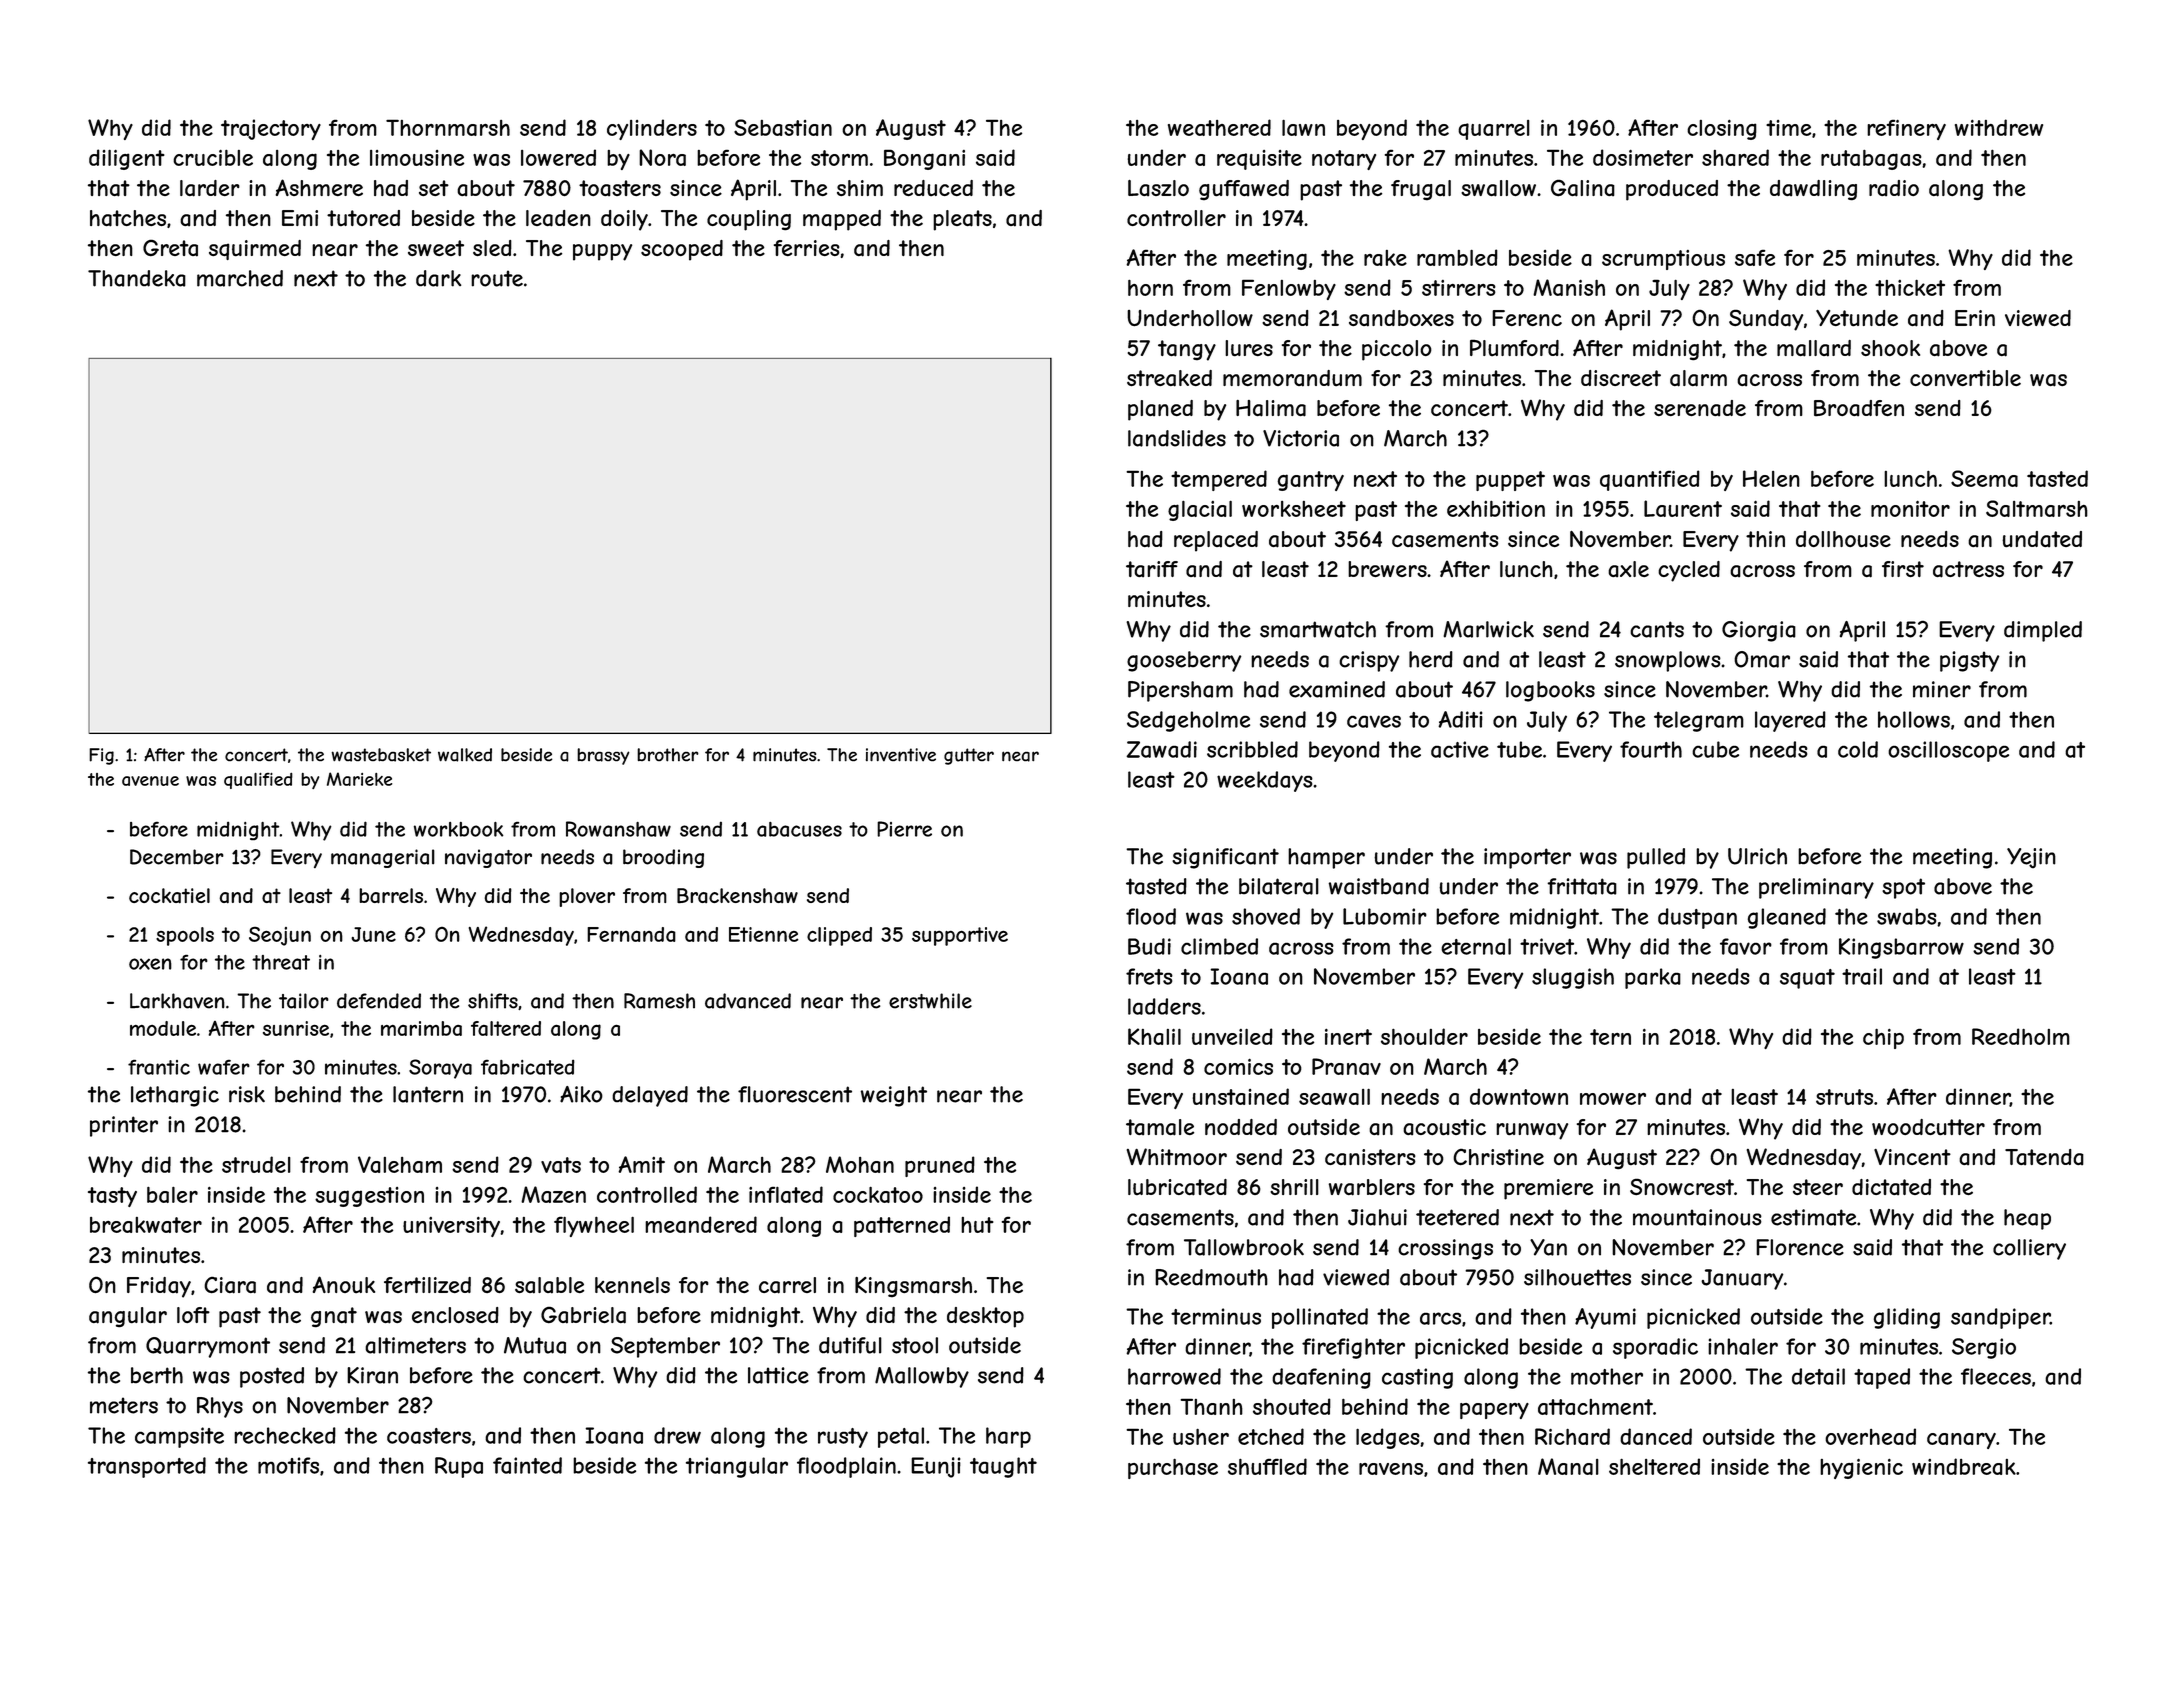 The width and height of the screenshot is (2178, 1683). I want to click on risk, so click(247, 1094).
